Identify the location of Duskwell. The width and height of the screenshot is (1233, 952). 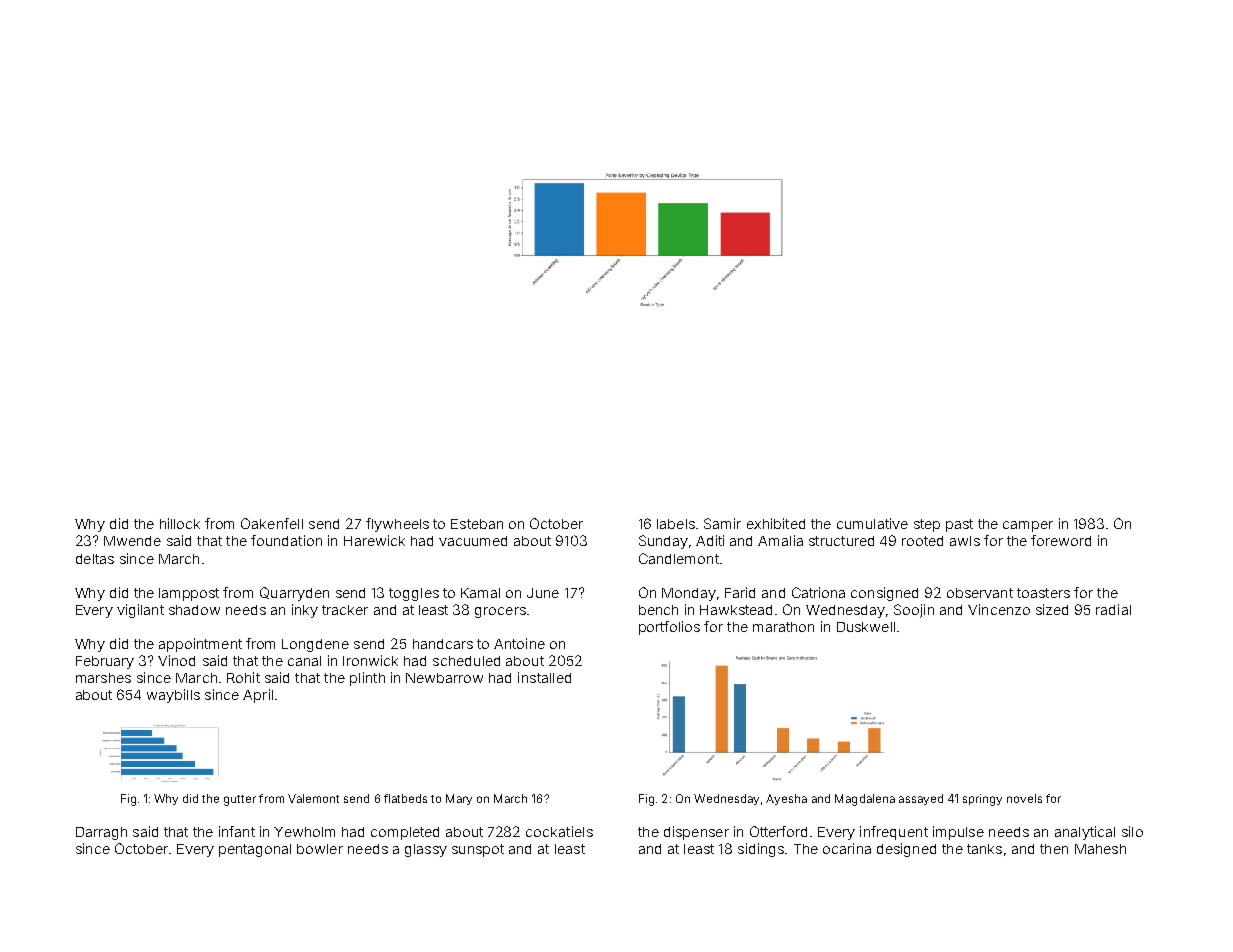
(866, 627).
